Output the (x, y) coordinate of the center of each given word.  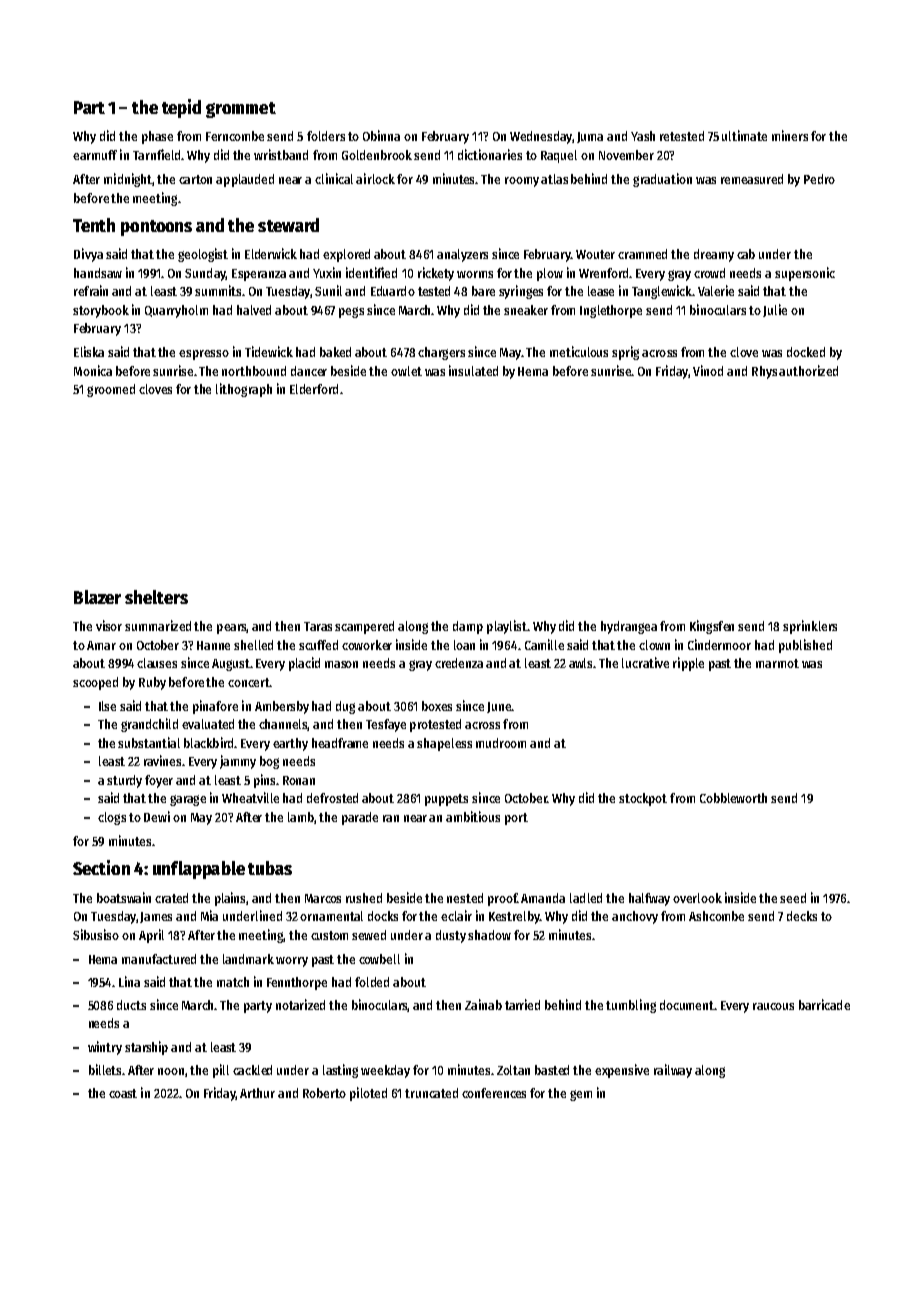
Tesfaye (386, 725)
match (233, 982)
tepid (181, 108)
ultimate (744, 135)
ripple (688, 664)
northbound (254, 371)
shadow (489, 935)
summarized (158, 625)
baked (335, 352)
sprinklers (810, 627)
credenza (459, 663)
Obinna (381, 135)
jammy (238, 762)
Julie (775, 310)
